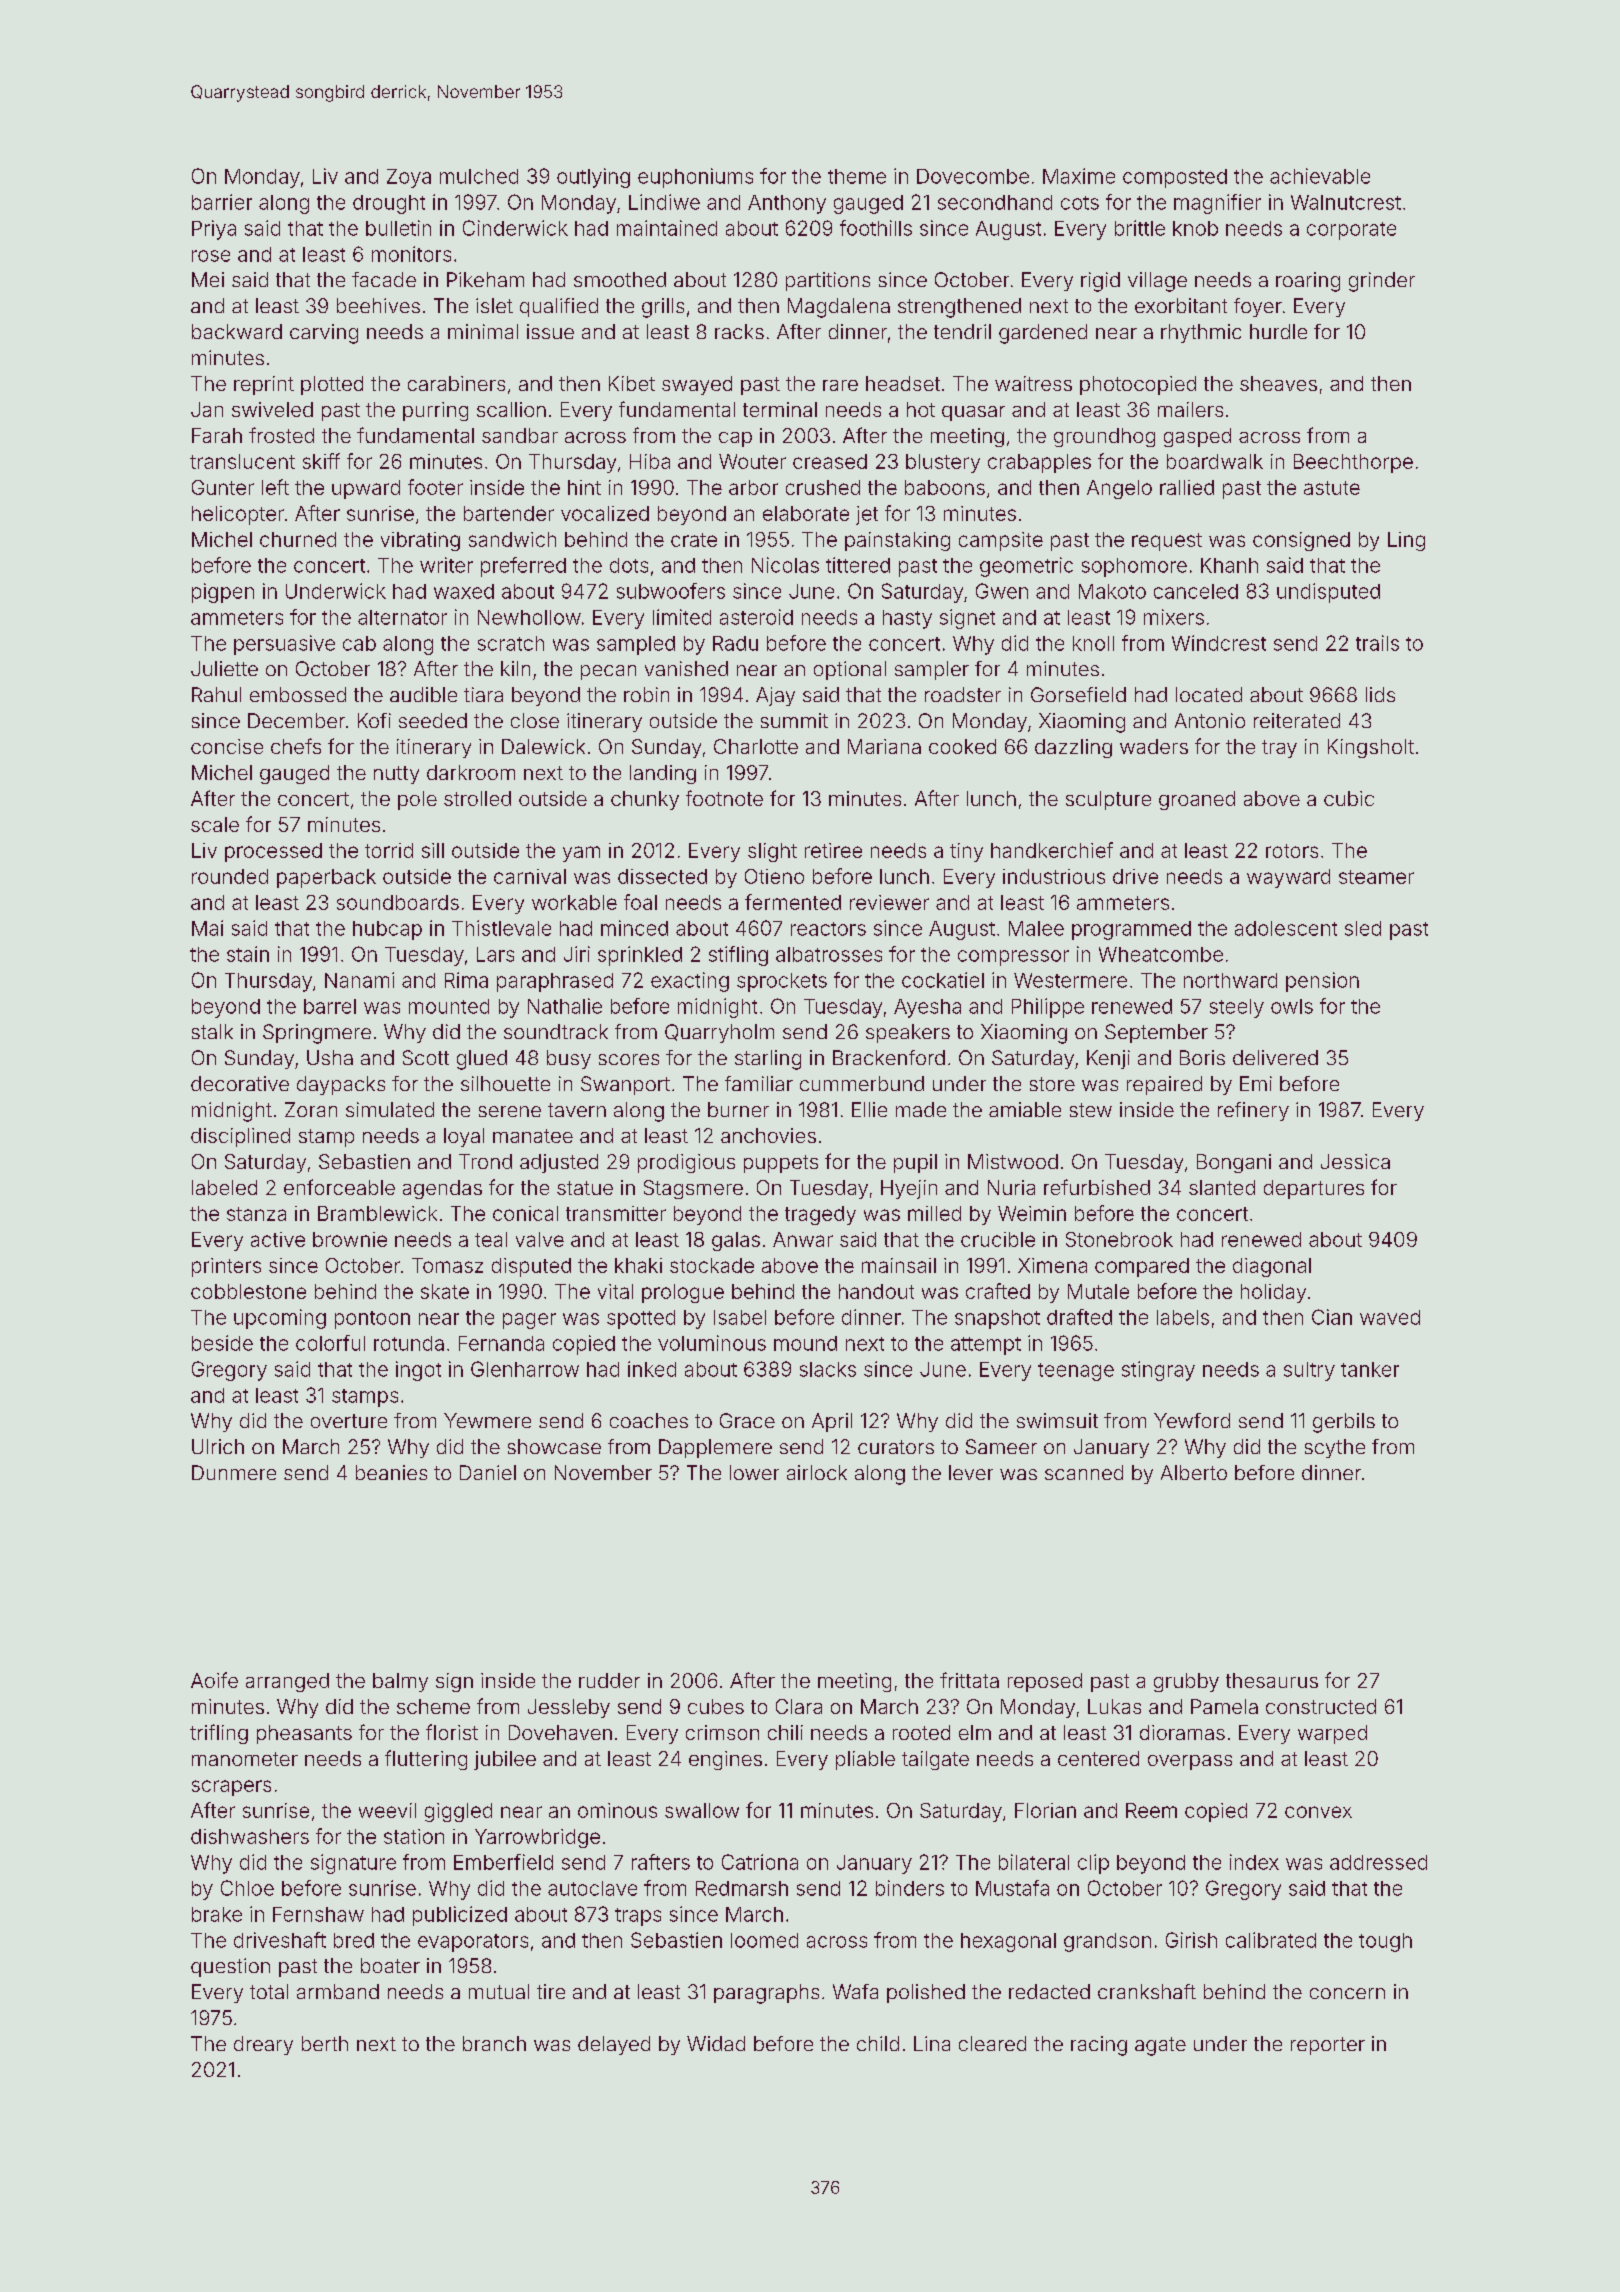  Describe the element at coordinates (889, 902) in the screenshot. I see `reviewer` at that location.
